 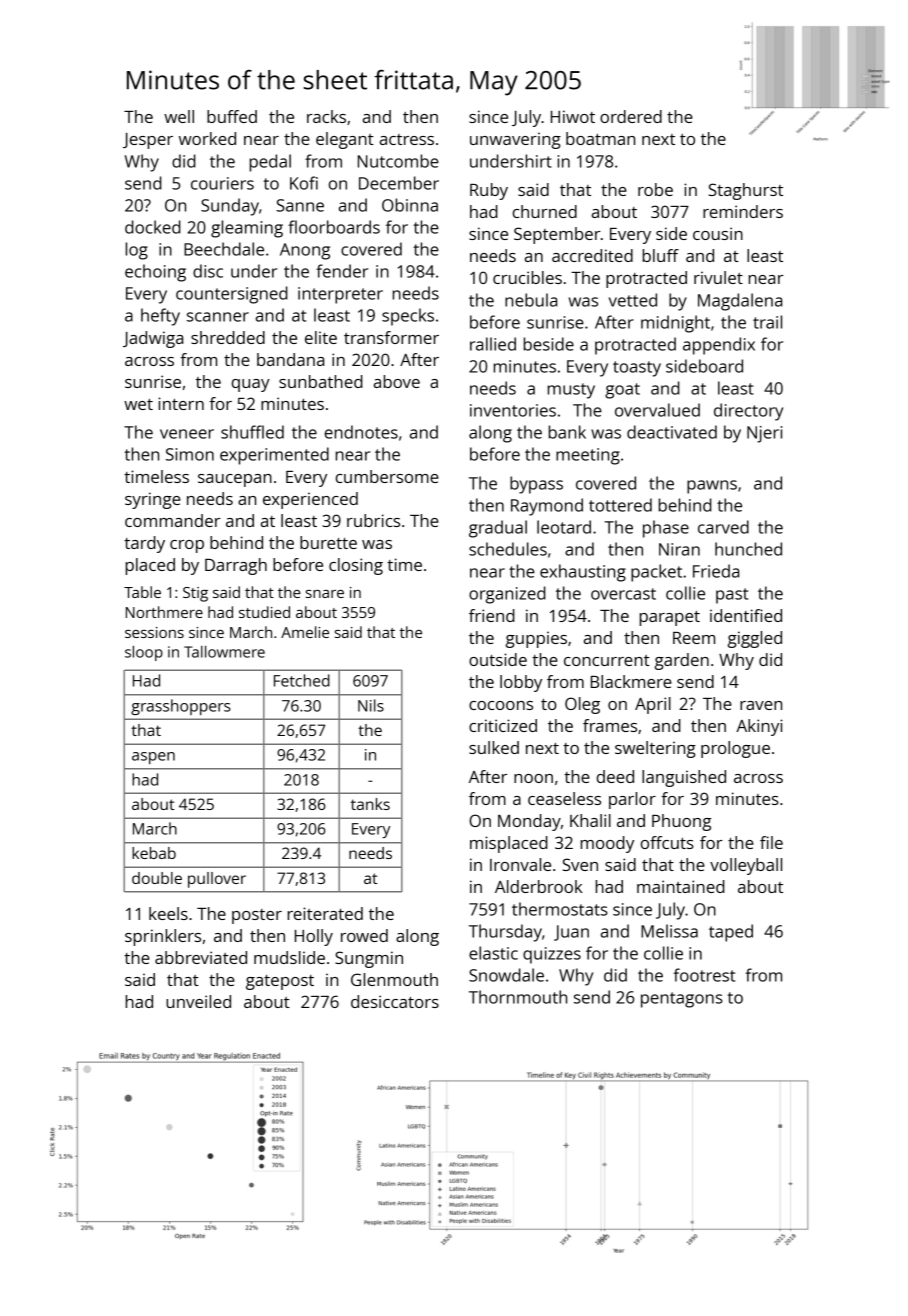 I want to click on toasty, so click(x=637, y=369).
